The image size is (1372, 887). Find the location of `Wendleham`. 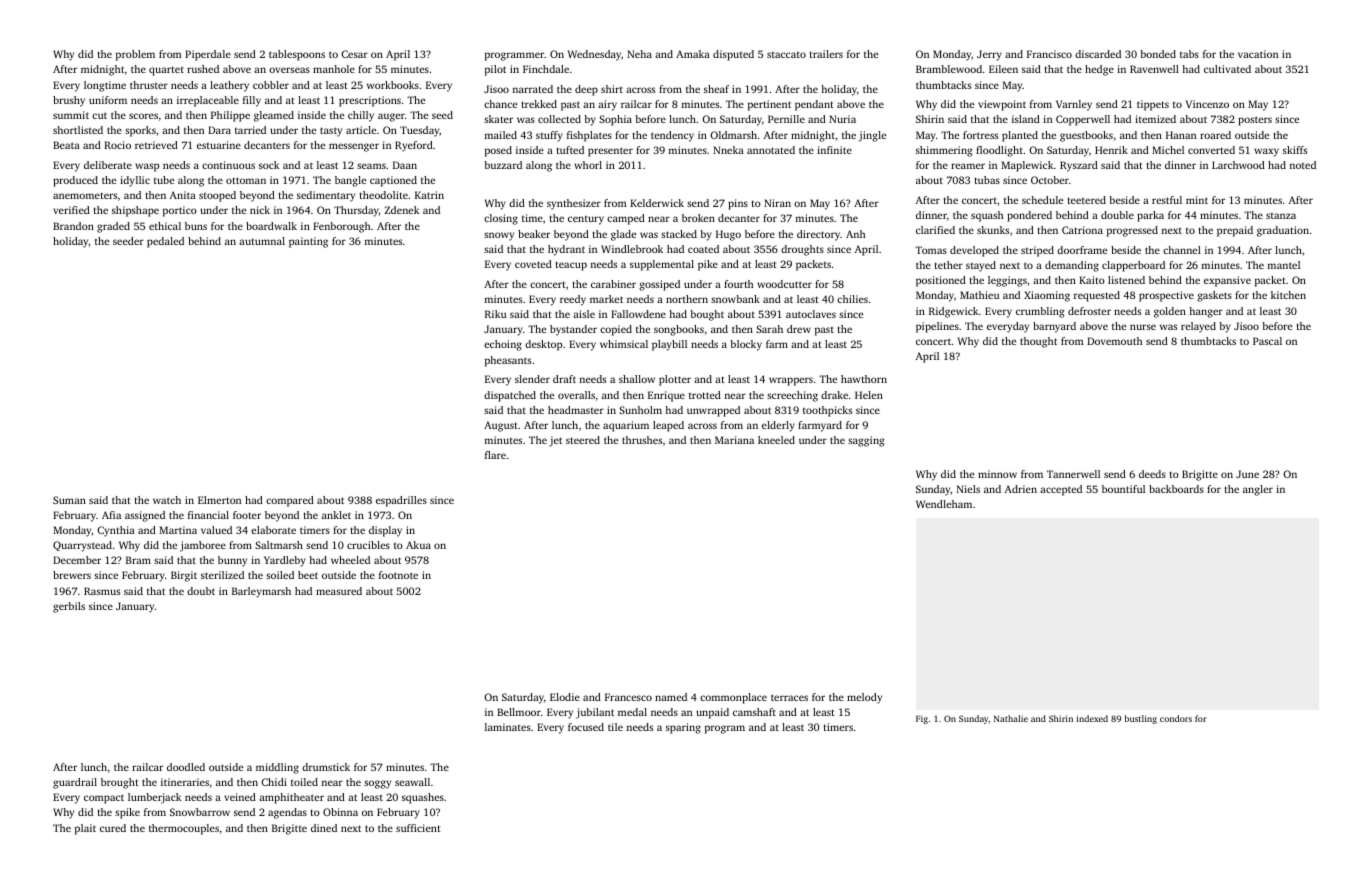

Wendleham is located at coordinates (944, 504).
